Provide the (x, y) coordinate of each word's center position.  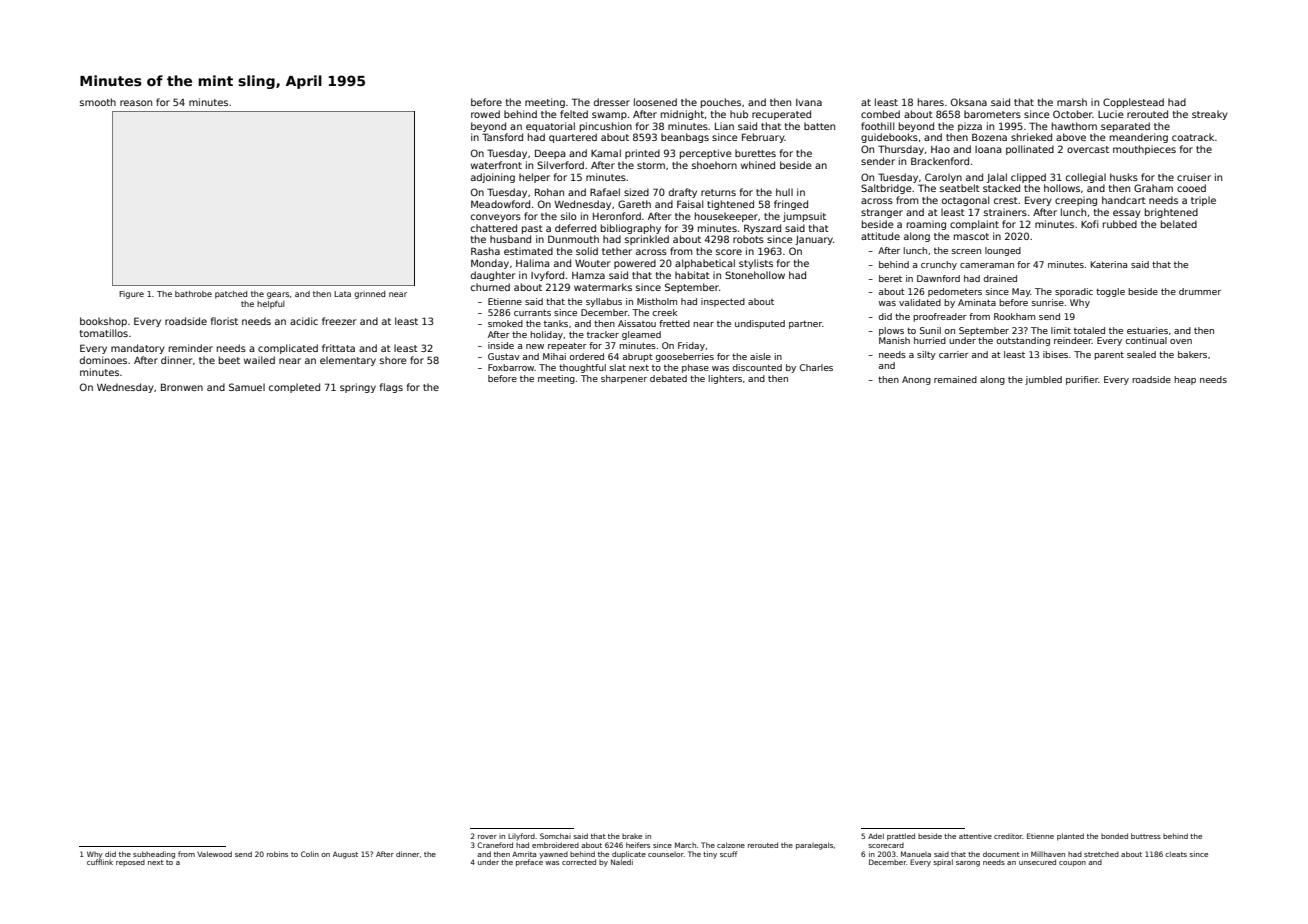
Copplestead (1133, 103)
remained (955, 379)
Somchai (555, 836)
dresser (612, 102)
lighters (725, 379)
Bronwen (182, 387)
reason (136, 103)
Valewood (214, 854)
